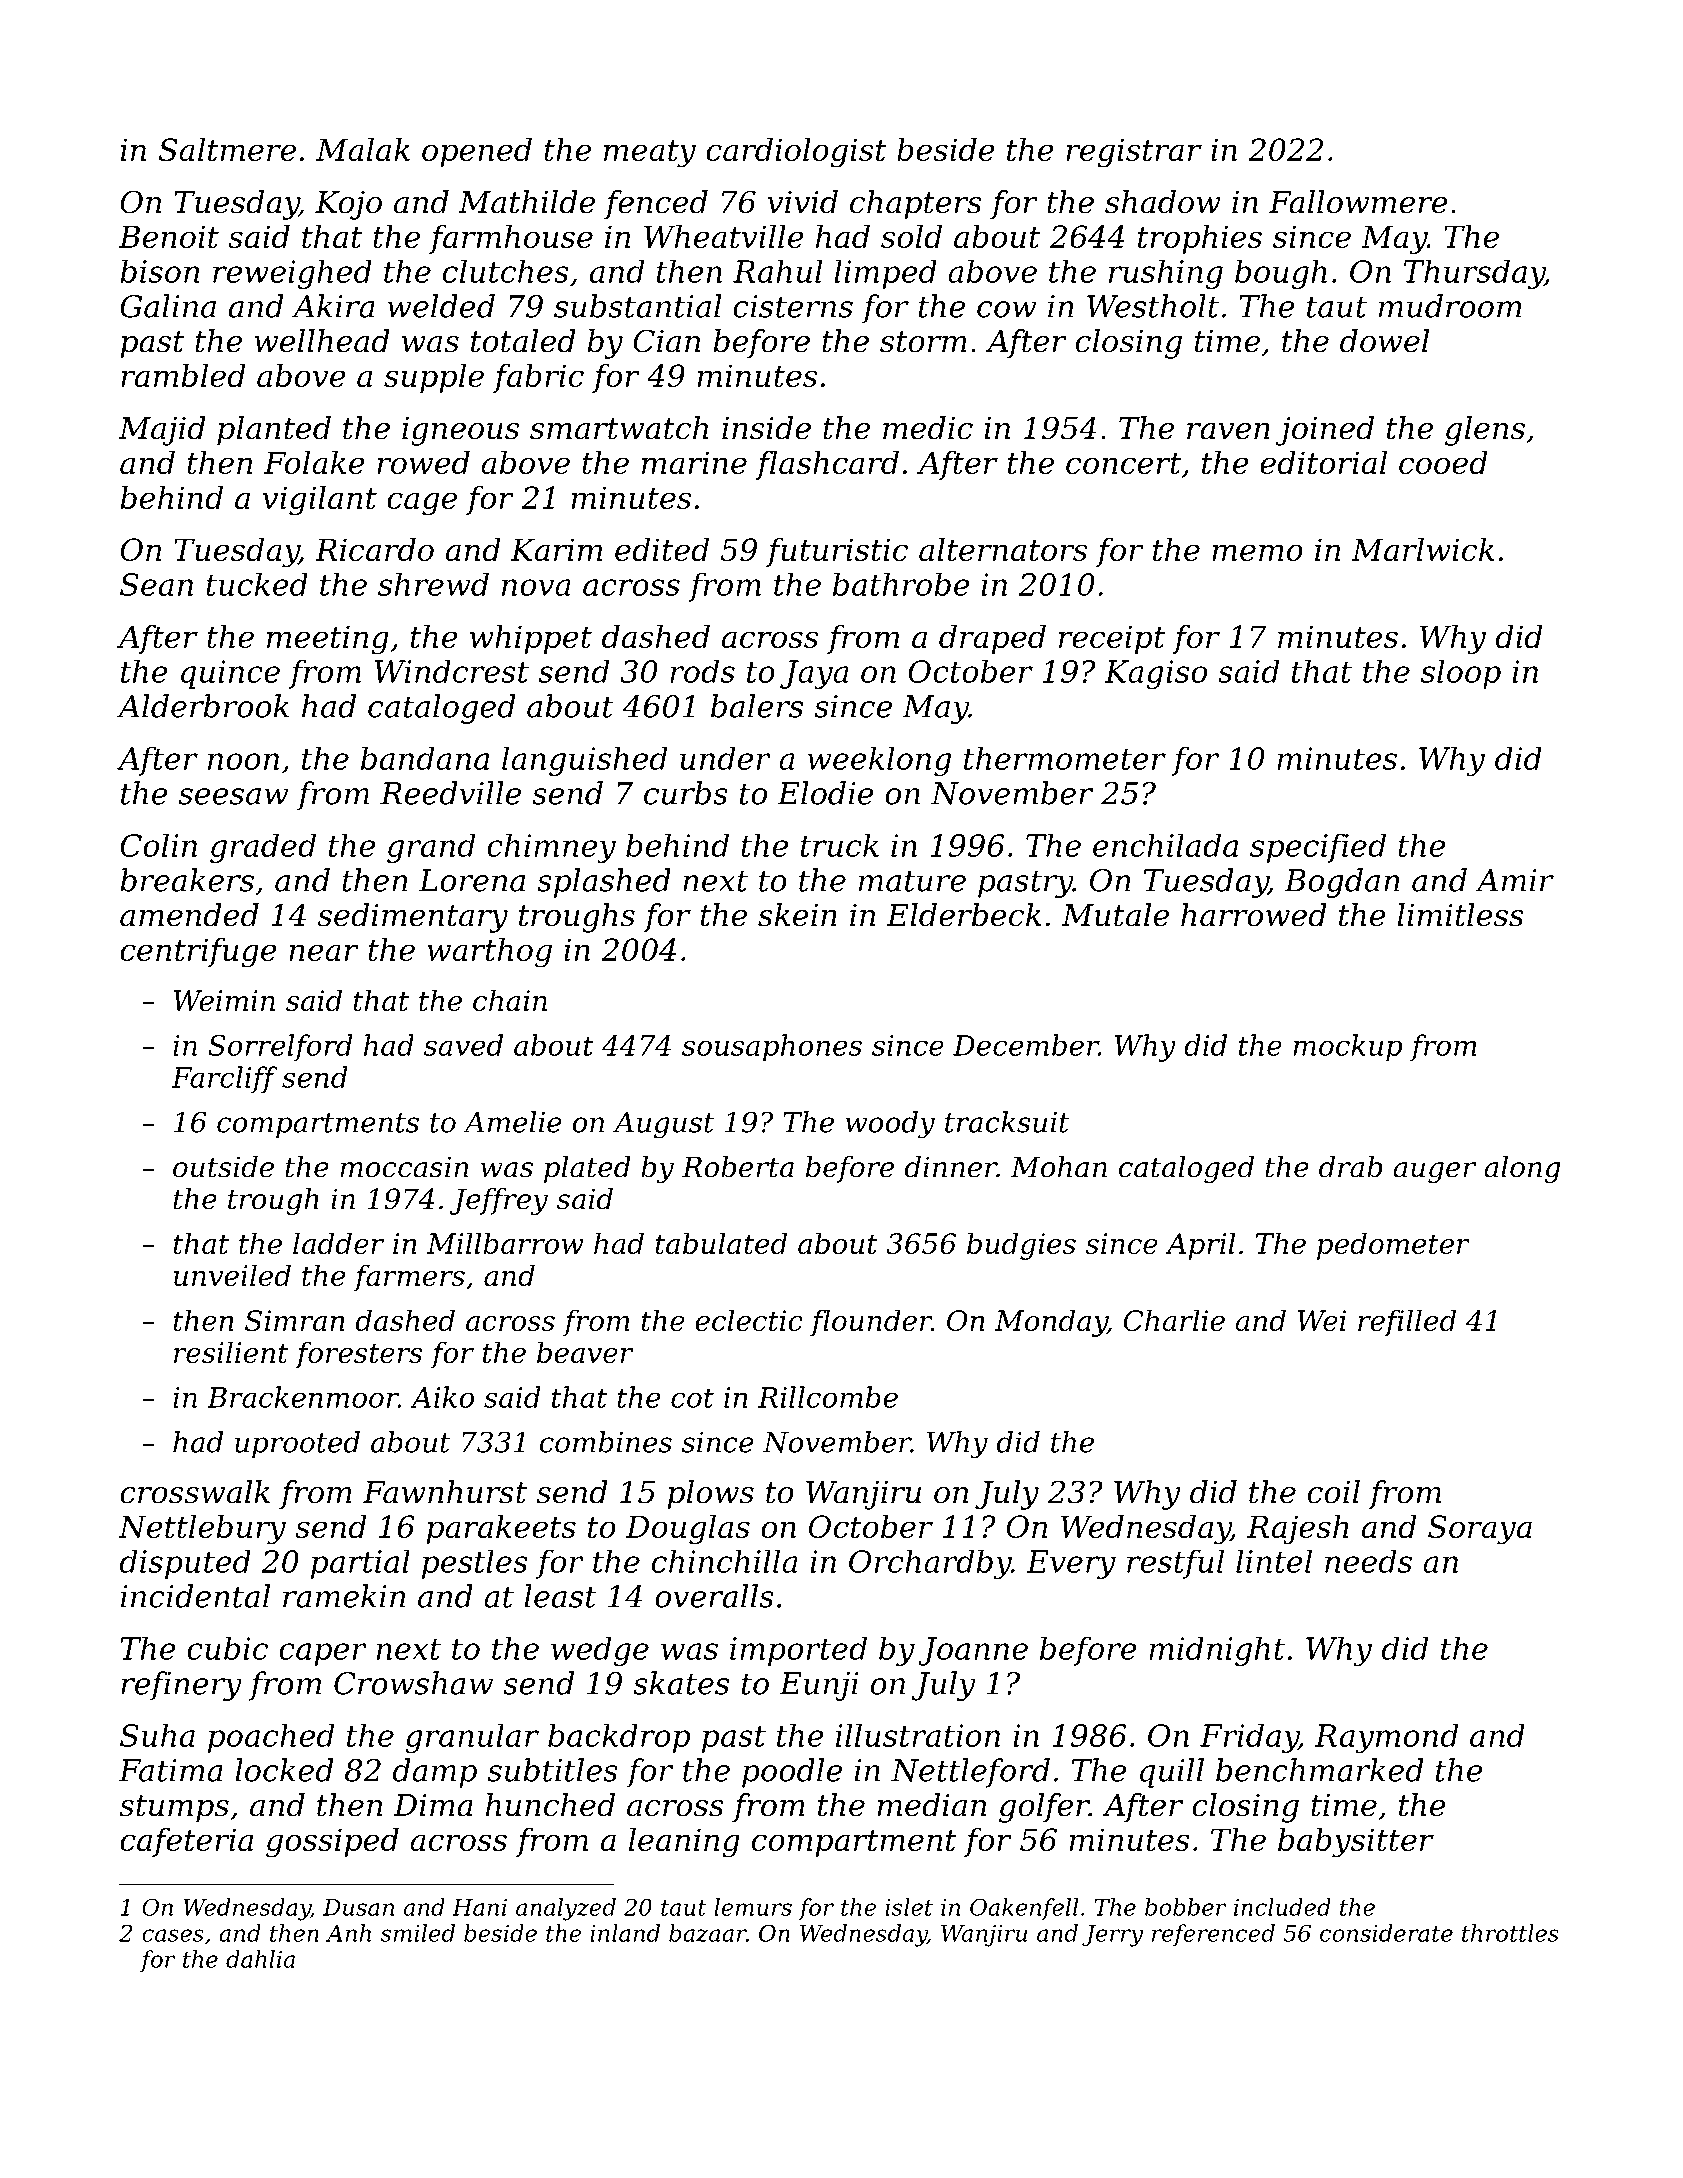 The width and height of the screenshot is (1683, 2178). What do you see at coordinates (260, 1959) in the screenshot?
I see `dahlia` at bounding box center [260, 1959].
